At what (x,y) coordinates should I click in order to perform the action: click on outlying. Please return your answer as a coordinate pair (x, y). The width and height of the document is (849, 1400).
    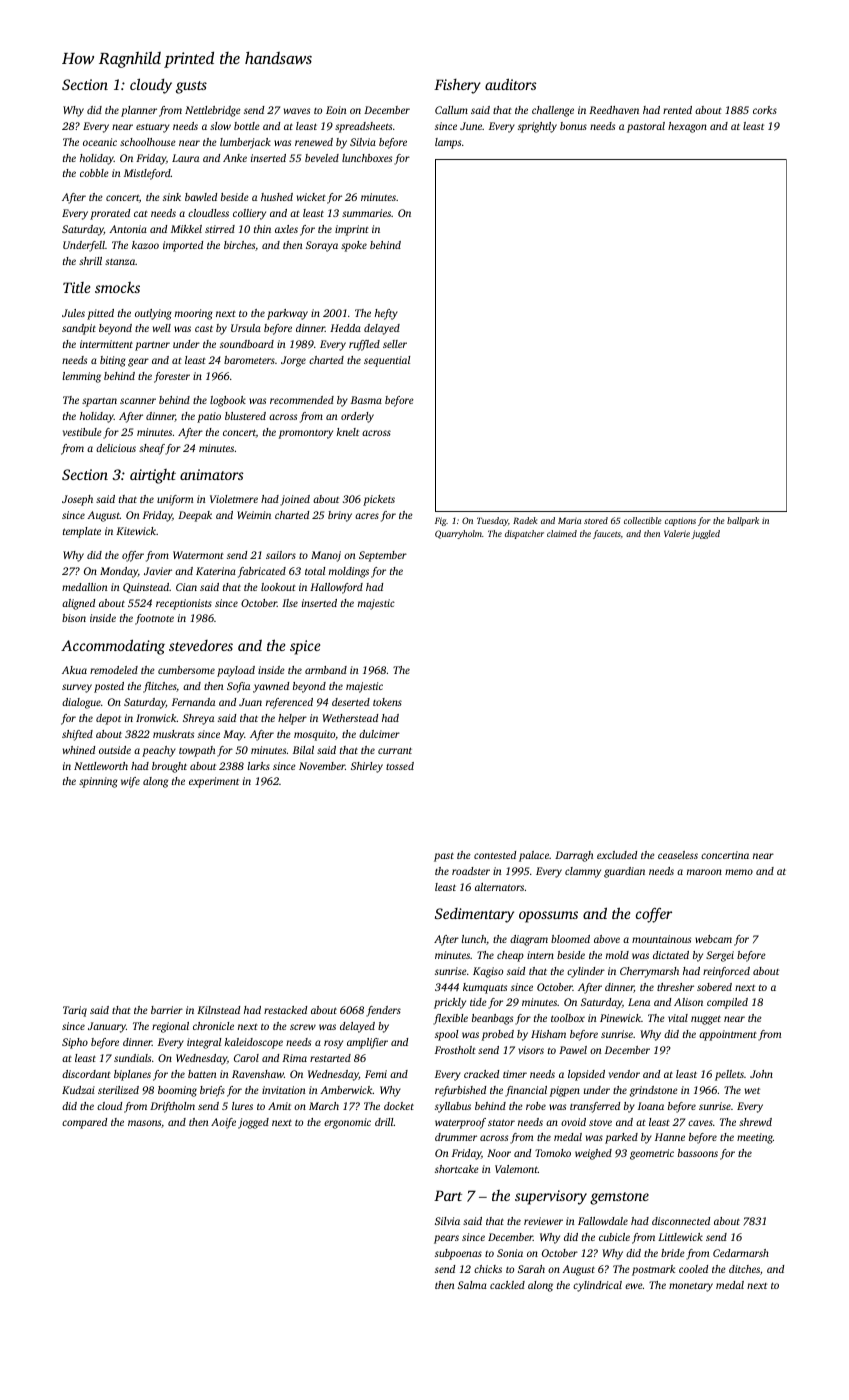
    Looking at the image, I should click on (153, 314).
